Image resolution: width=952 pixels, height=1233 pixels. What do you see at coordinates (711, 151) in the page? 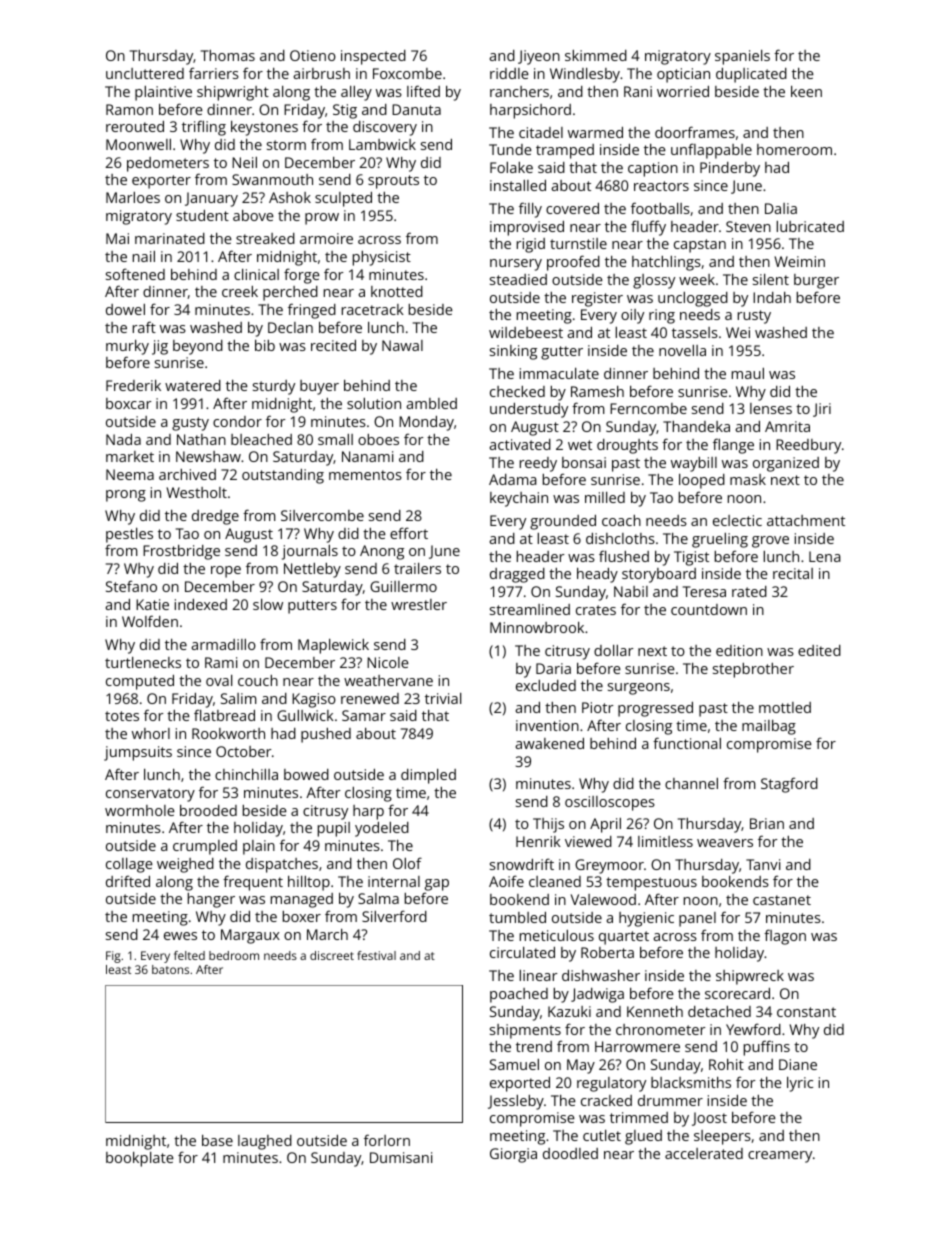
I see `unflappable` at bounding box center [711, 151].
